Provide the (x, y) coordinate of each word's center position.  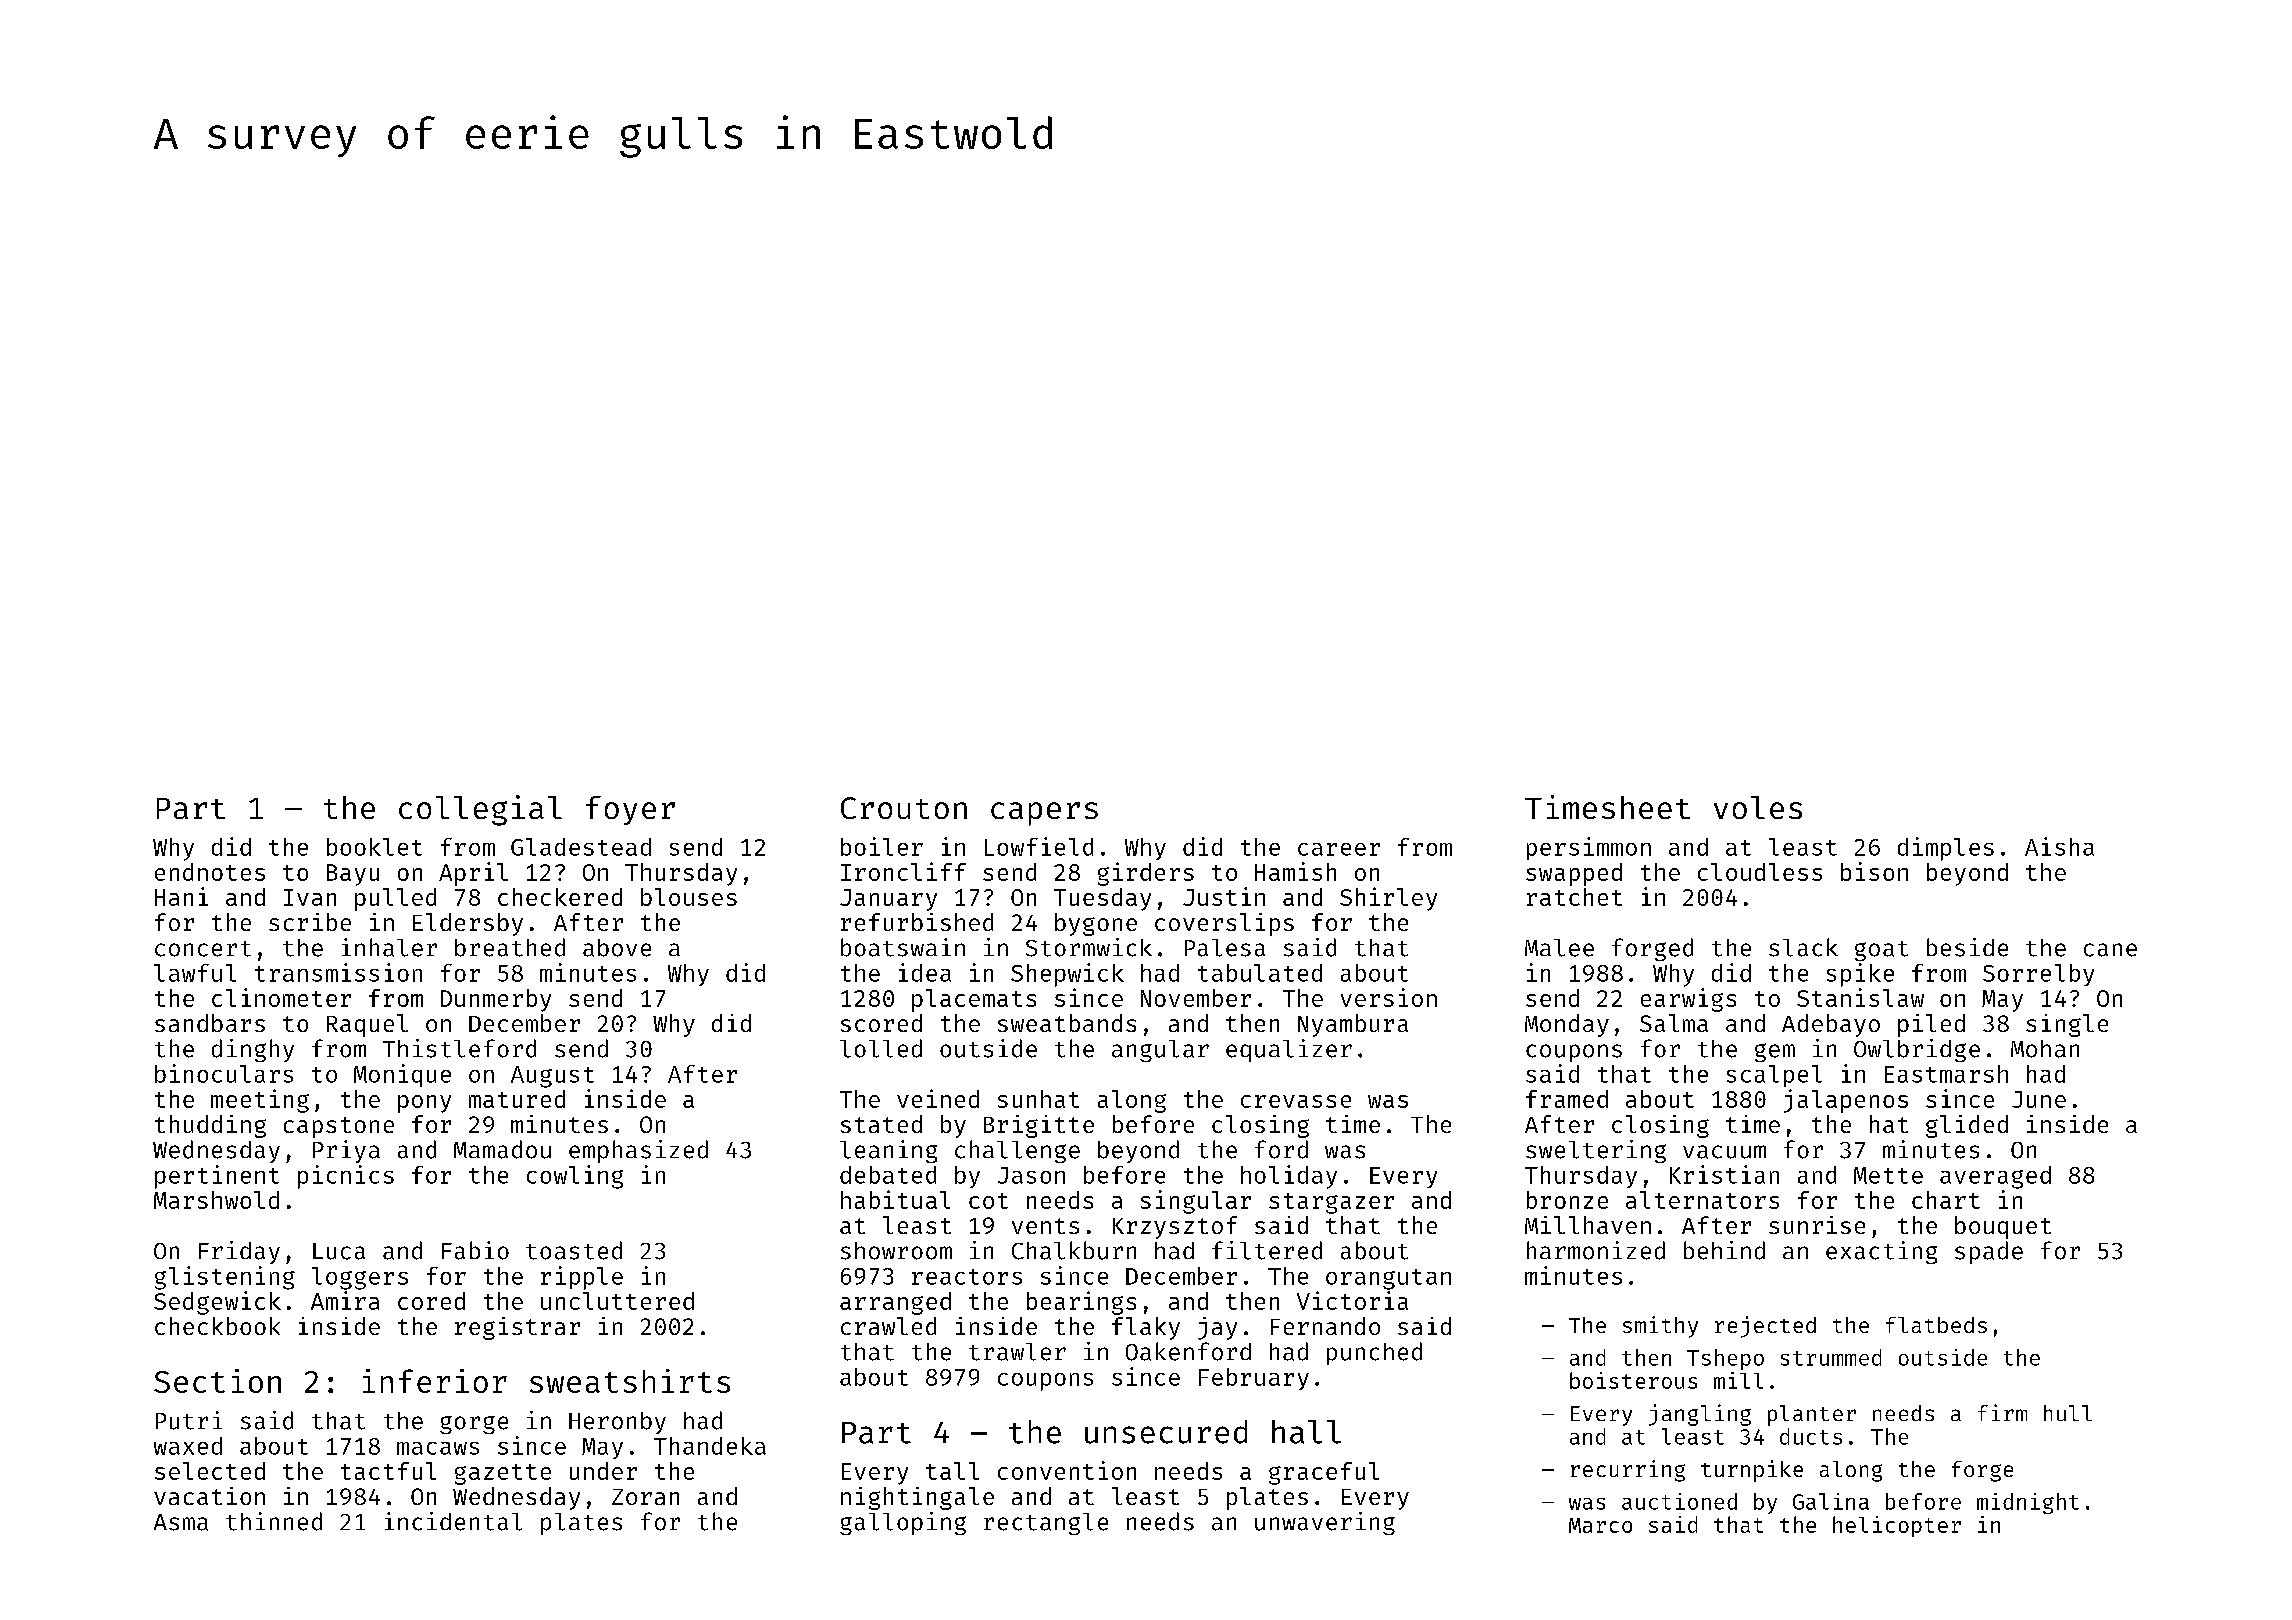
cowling (575, 1177)
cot (988, 1201)
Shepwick (1067, 975)
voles (1758, 807)
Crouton (904, 808)
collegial (480, 810)
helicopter (1897, 1526)
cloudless (1760, 872)
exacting (1881, 1252)
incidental (453, 1521)
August (552, 1077)
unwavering (1325, 1523)
